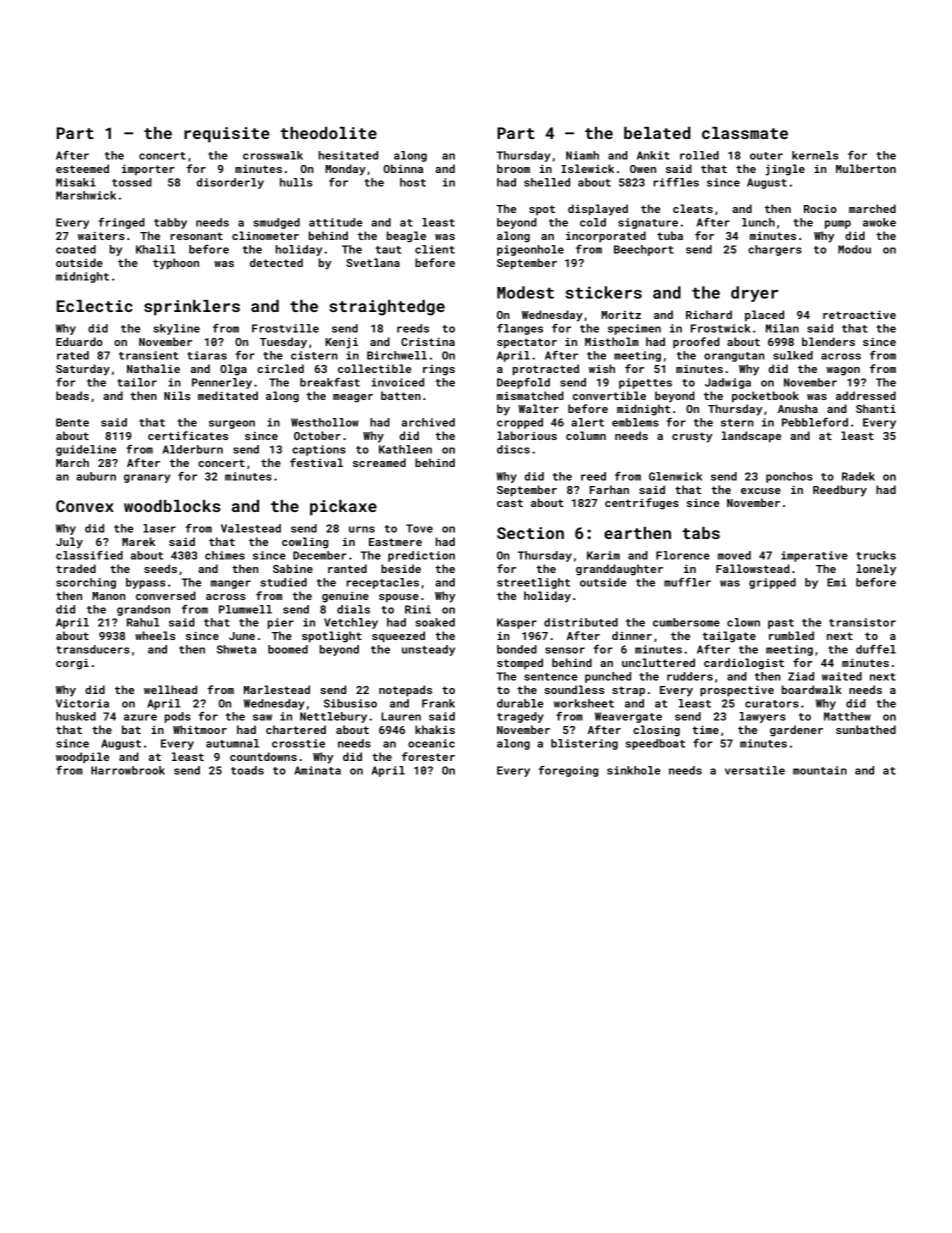 This screenshot has width=952, height=1233. What do you see at coordinates (775, 250) in the screenshot?
I see `chargers` at bounding box center [775, 250].
